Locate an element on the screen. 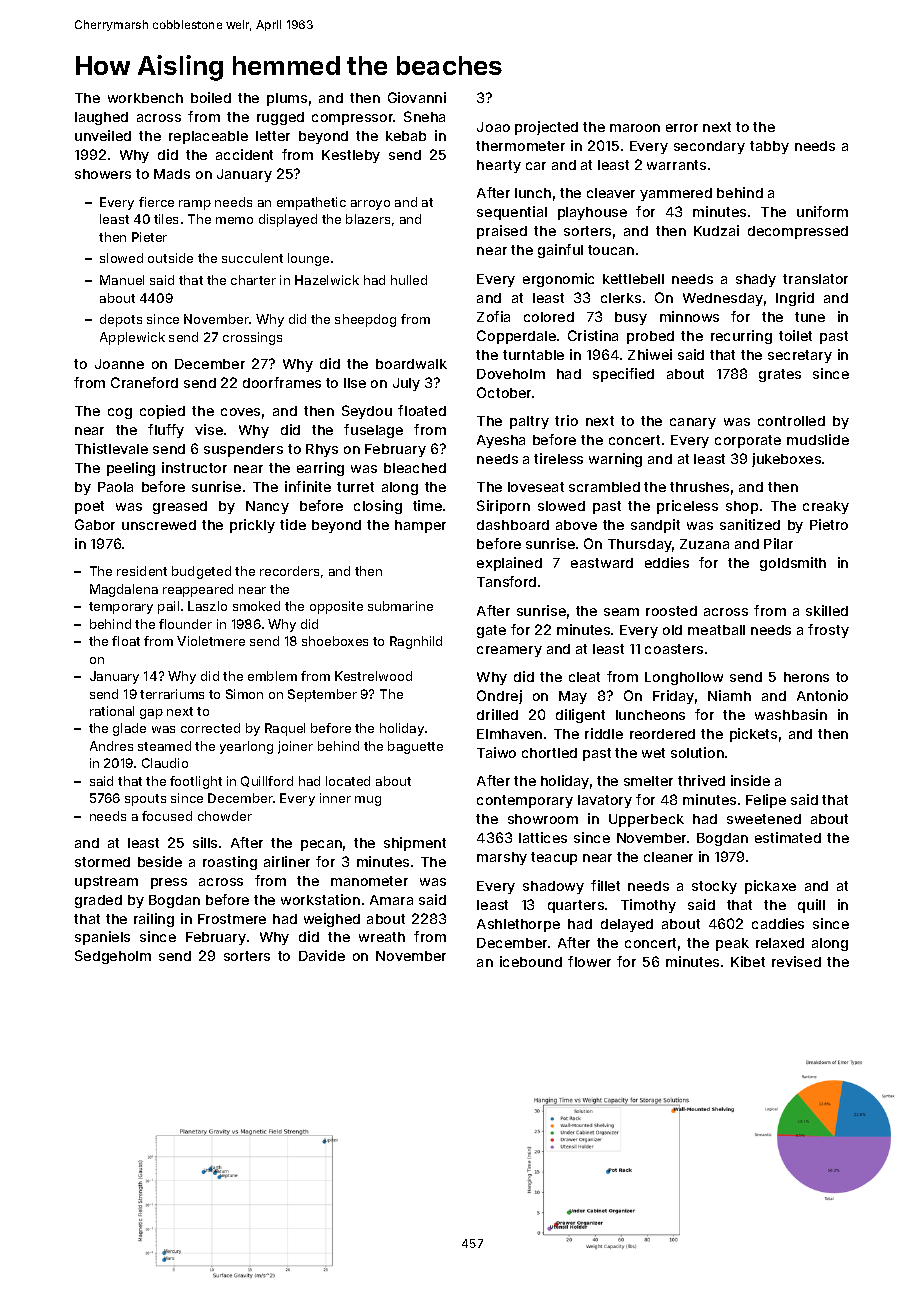 The width and height of the screenshot is (924, 1308). smoked is located at coordinates (256, 606).
